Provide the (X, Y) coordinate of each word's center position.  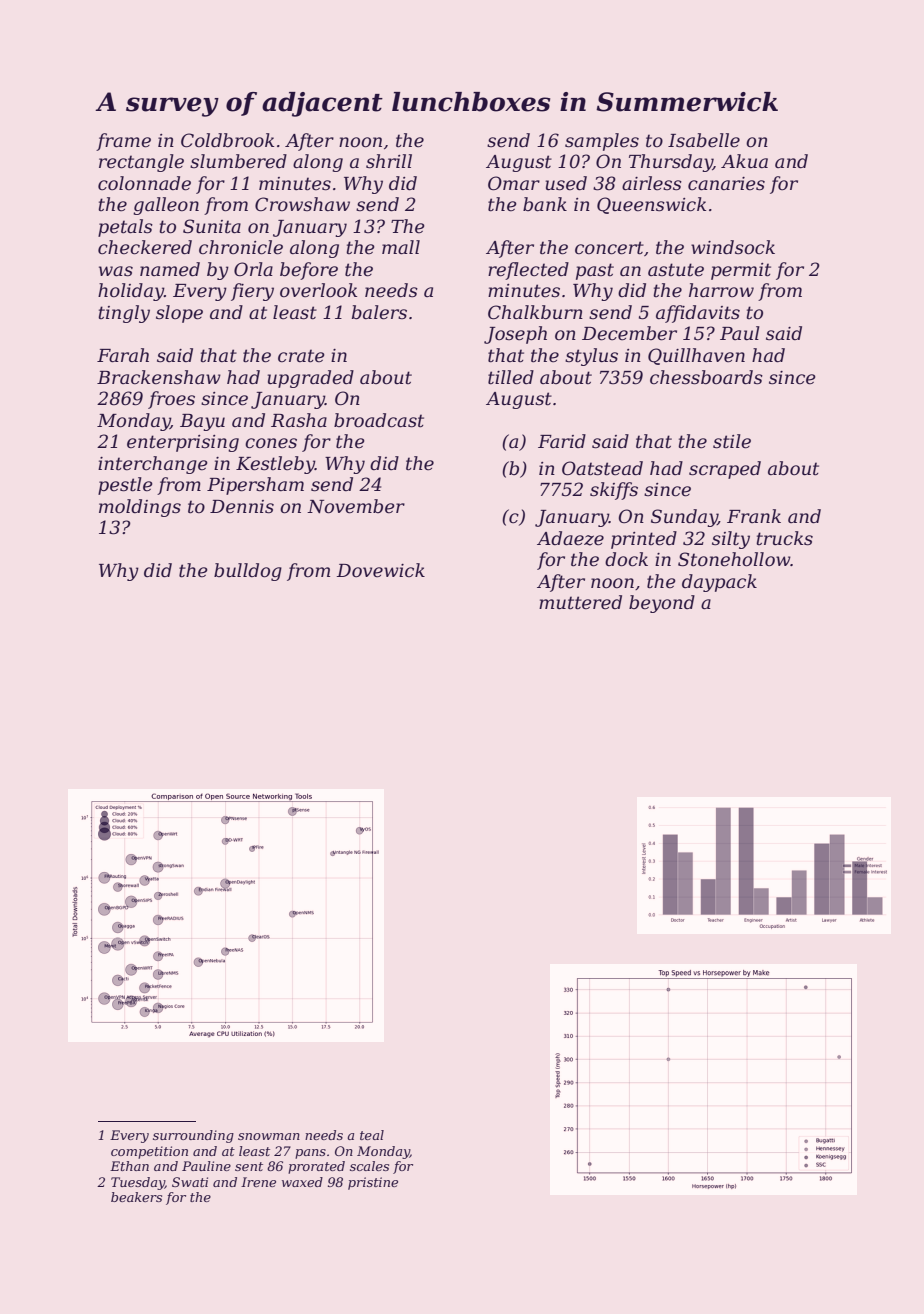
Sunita (212, 226)
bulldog (248, 572)
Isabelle (704, 140)
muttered (580, 602)
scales (369, 1166)
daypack (719, 583)
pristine (373, 1183)
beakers (136, 1197)
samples (602, 142)
